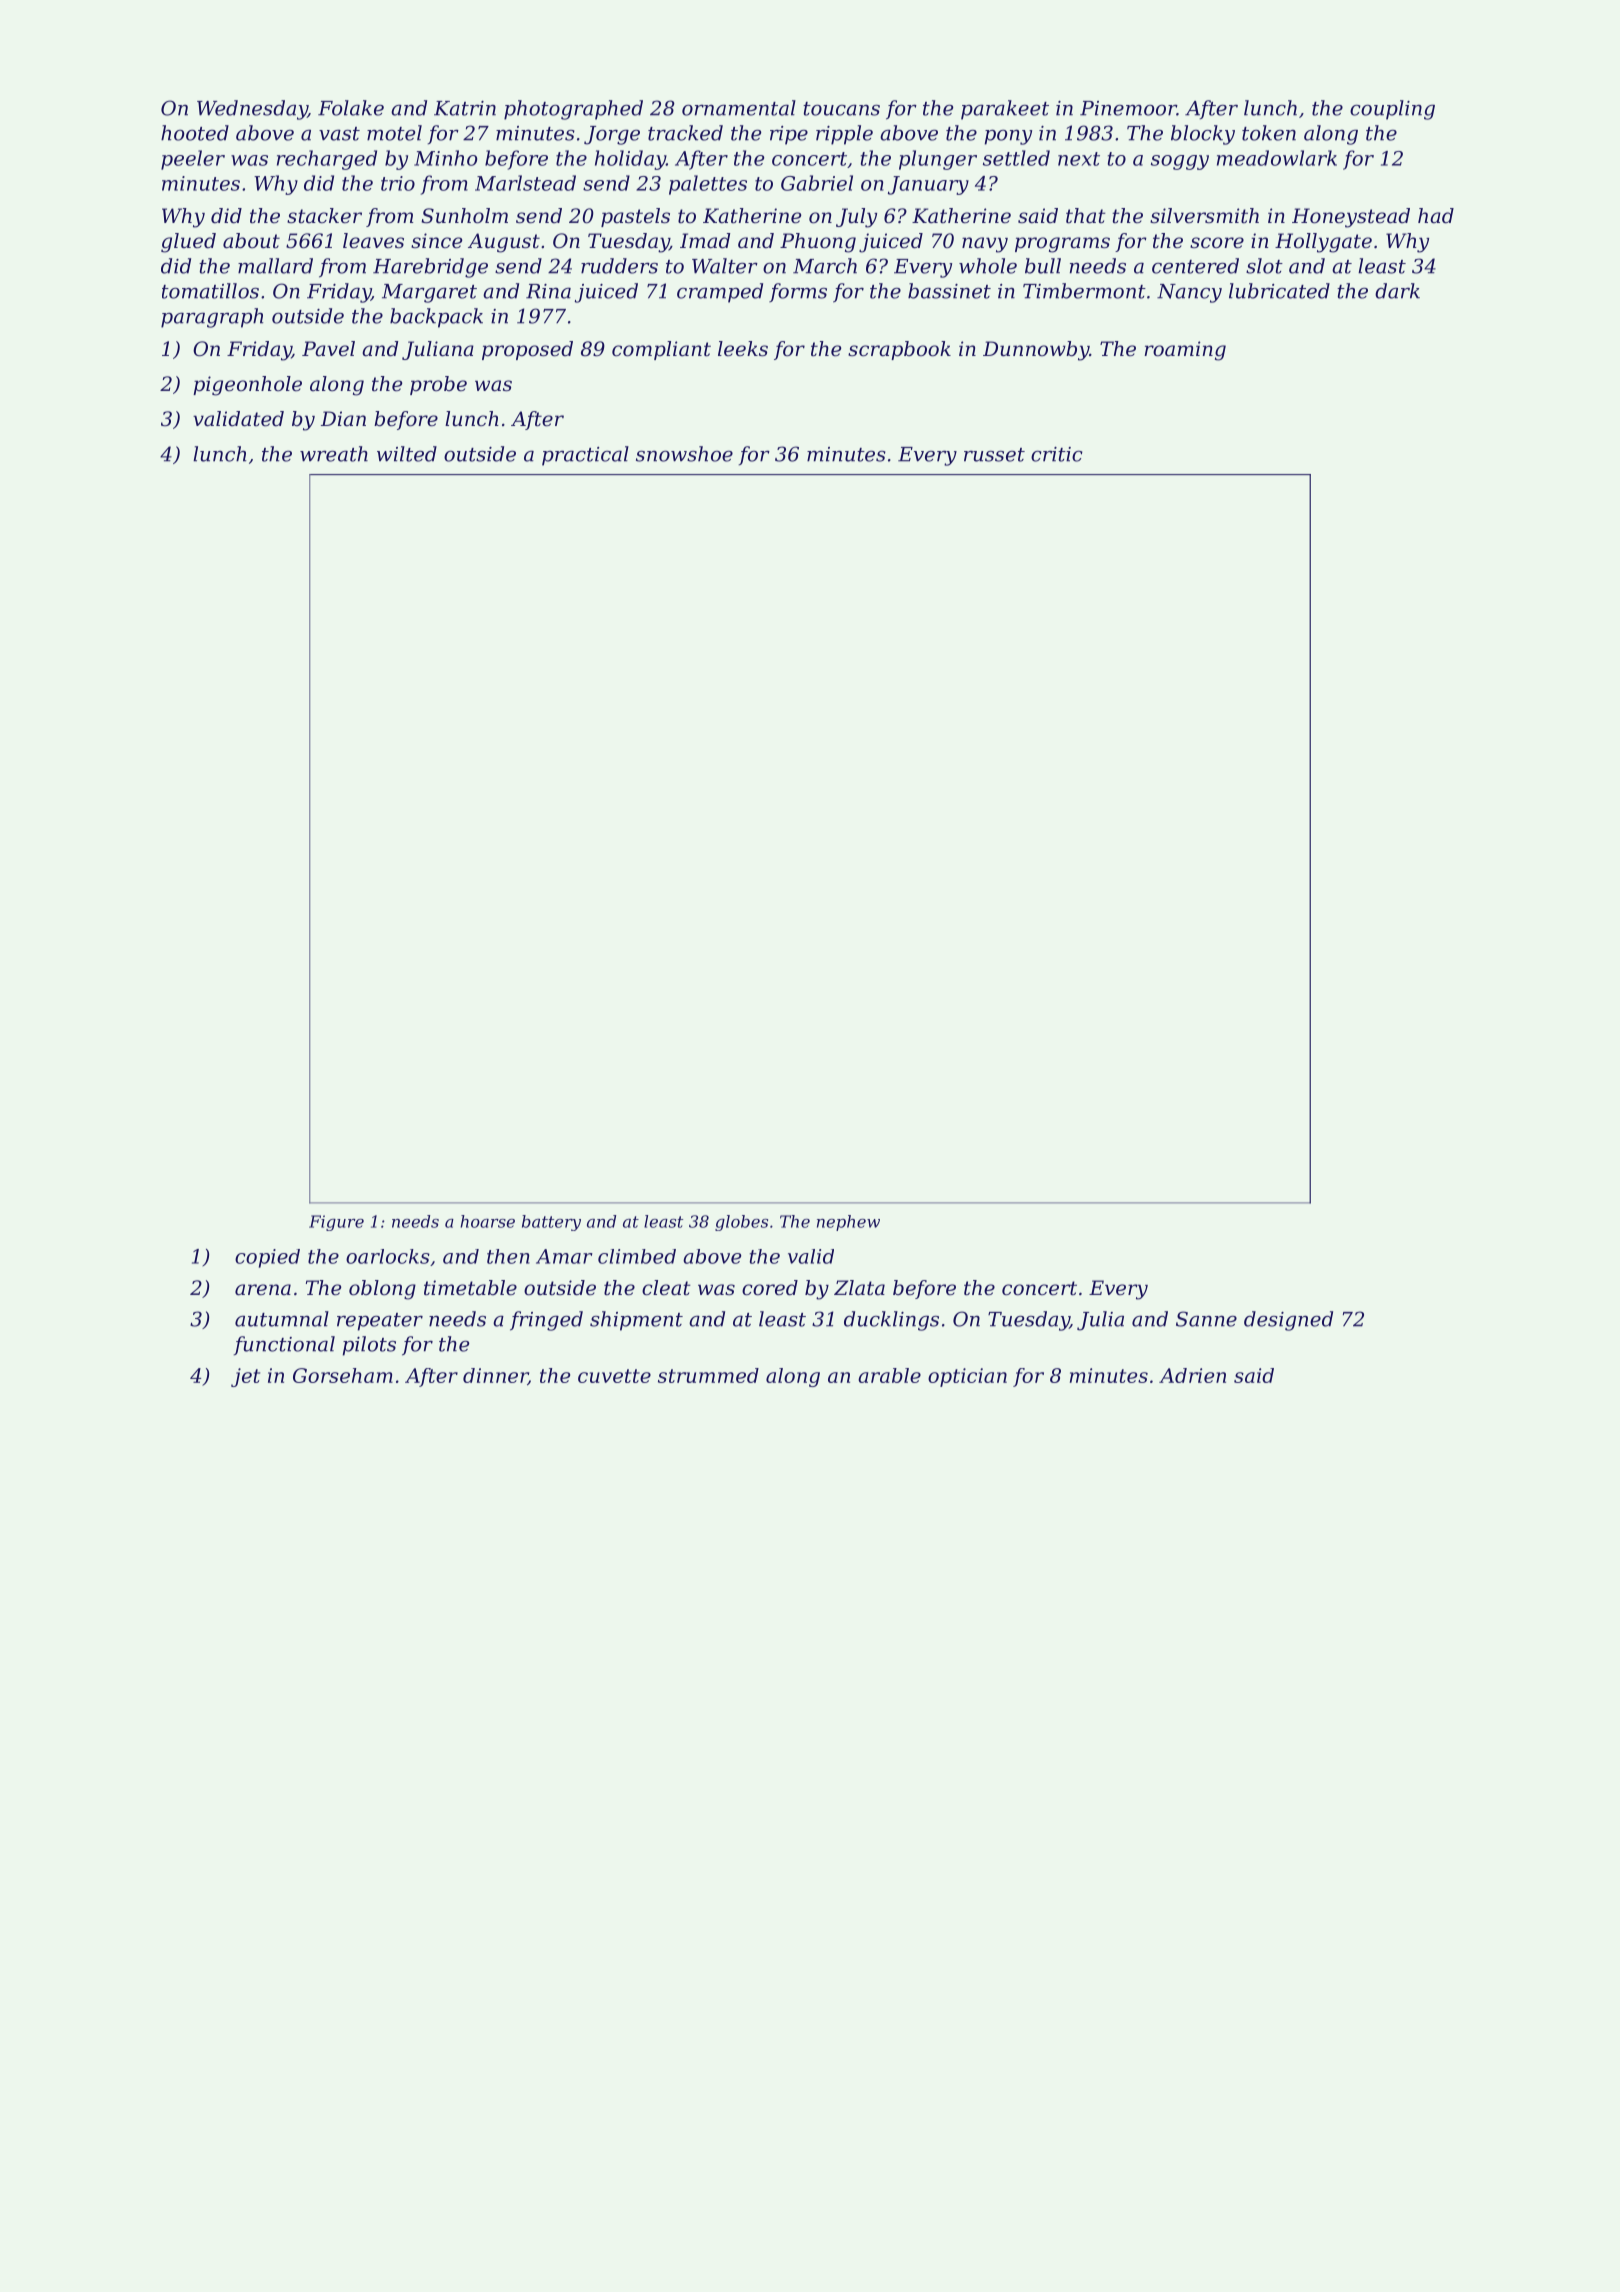 This image has width=1620, height=2292. I want to click on designed, so click(1288, 1321).
